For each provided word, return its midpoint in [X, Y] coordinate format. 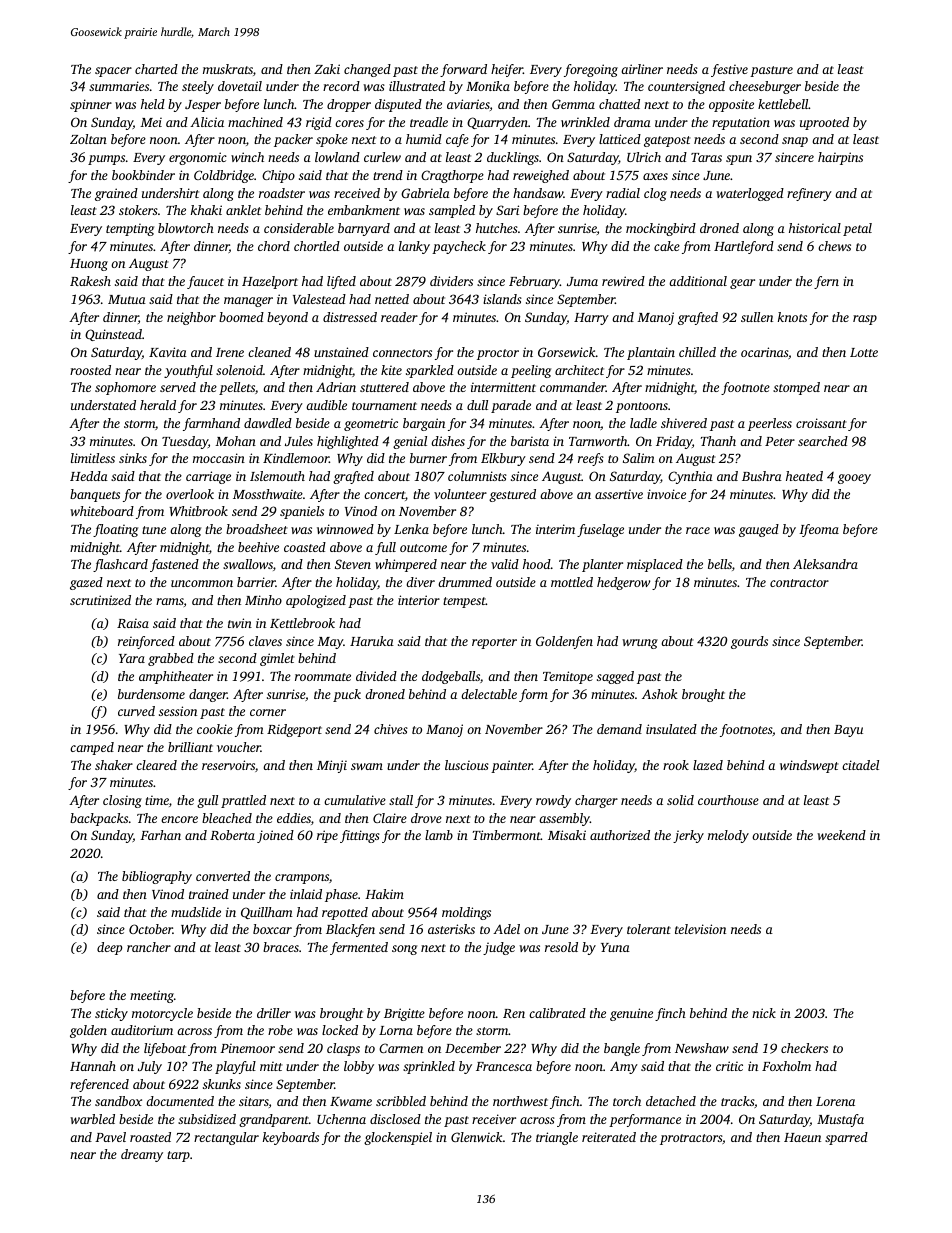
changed [367, 70]
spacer [113, 72]
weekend [841, 835]
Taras [706, 157]
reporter [494, 643]
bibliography [157, 877]
